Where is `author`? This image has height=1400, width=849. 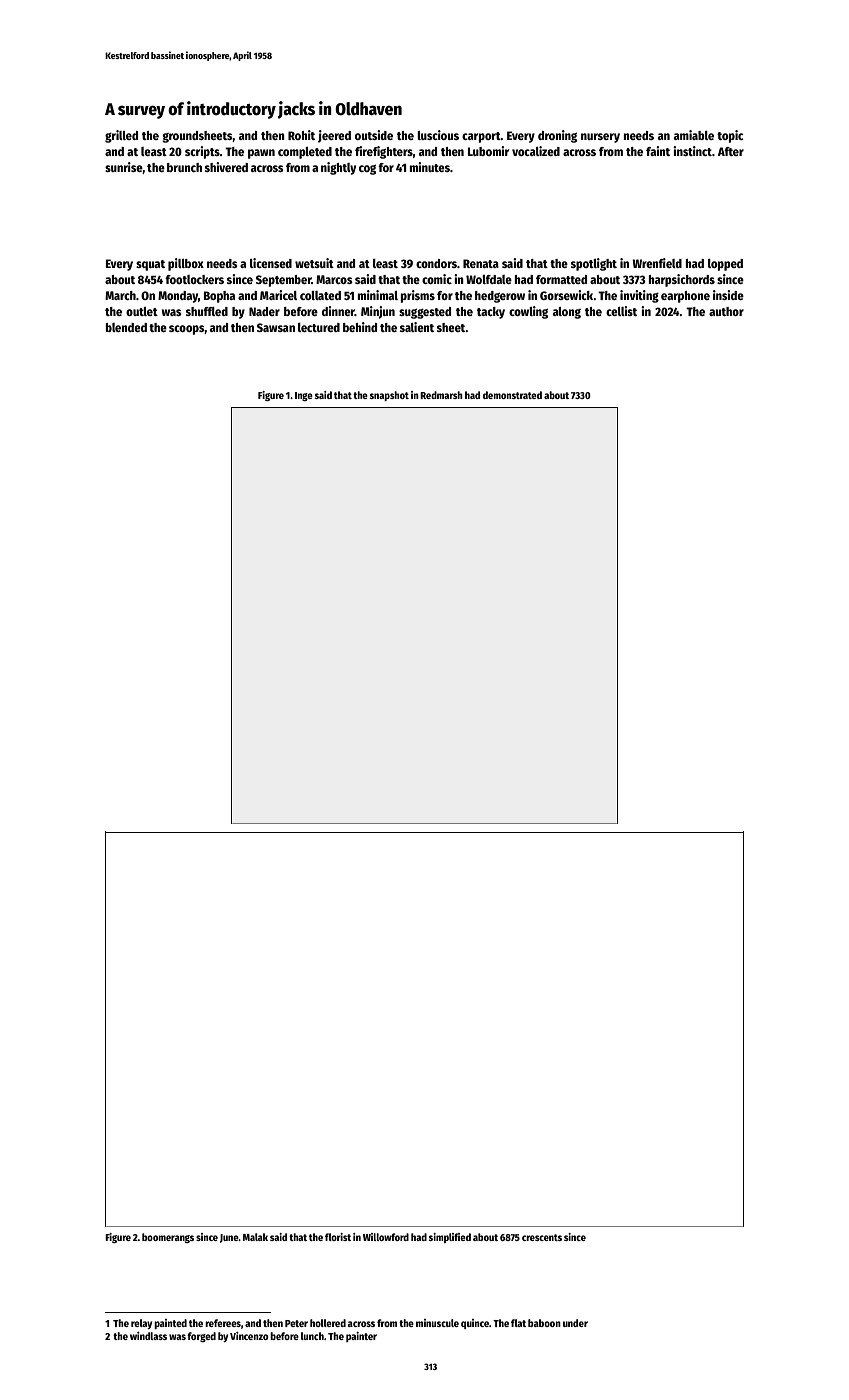 author is located at coordinates (726, 311).
